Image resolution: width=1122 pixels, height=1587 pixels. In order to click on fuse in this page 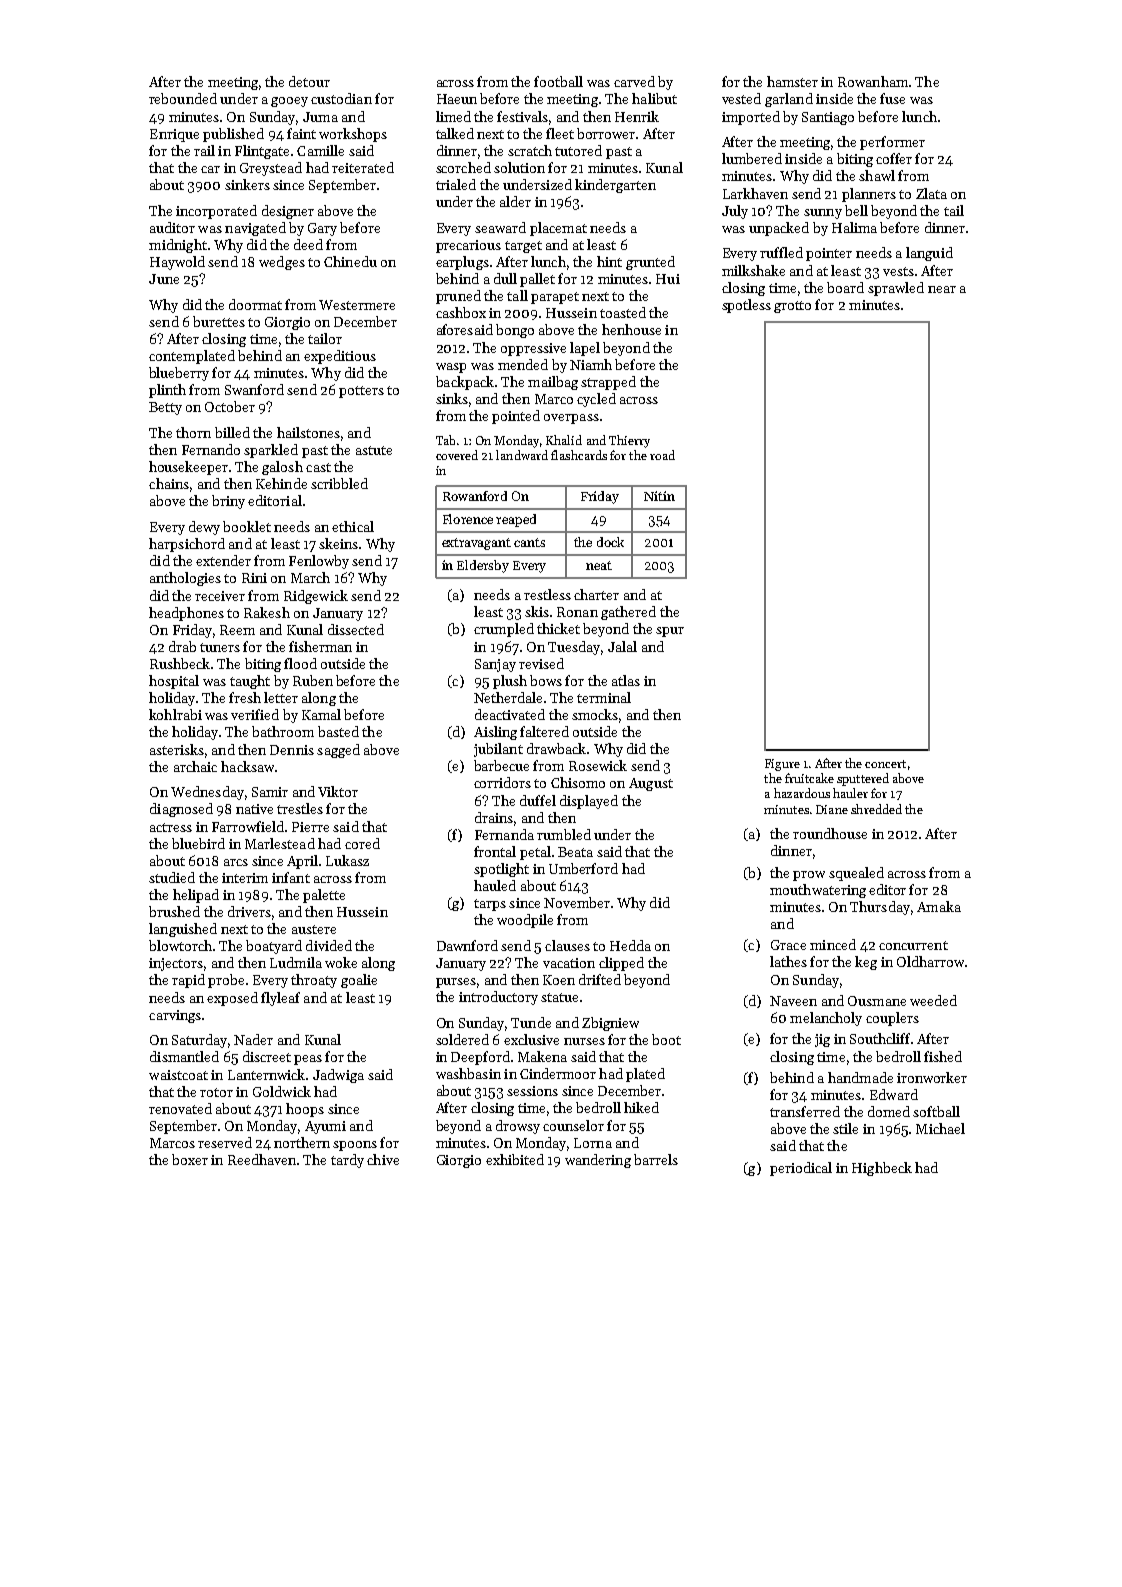, I will do `click(892, 98)`.
